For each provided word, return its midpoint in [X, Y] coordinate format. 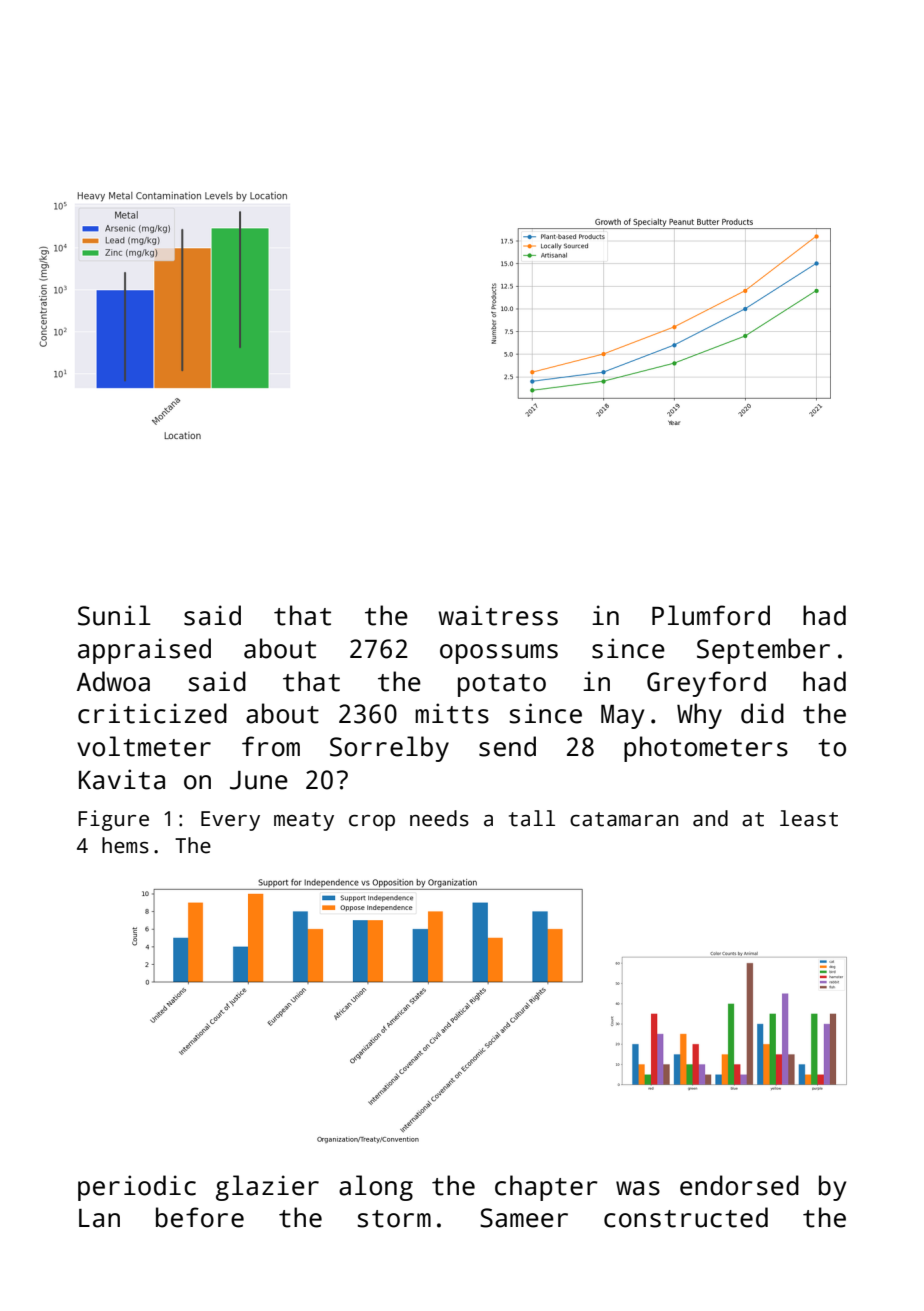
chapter [546, 1188]
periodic [137, 1188]
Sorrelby [389, 749]
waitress [498, 615]
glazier [267, 1188]
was [638, 1188]
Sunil [114, 615]
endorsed [739, 1185]
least [809, 818]
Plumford [711, 615]
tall [532, 818]
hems [125, 845]
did [762, 713]
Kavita [122, 779]
